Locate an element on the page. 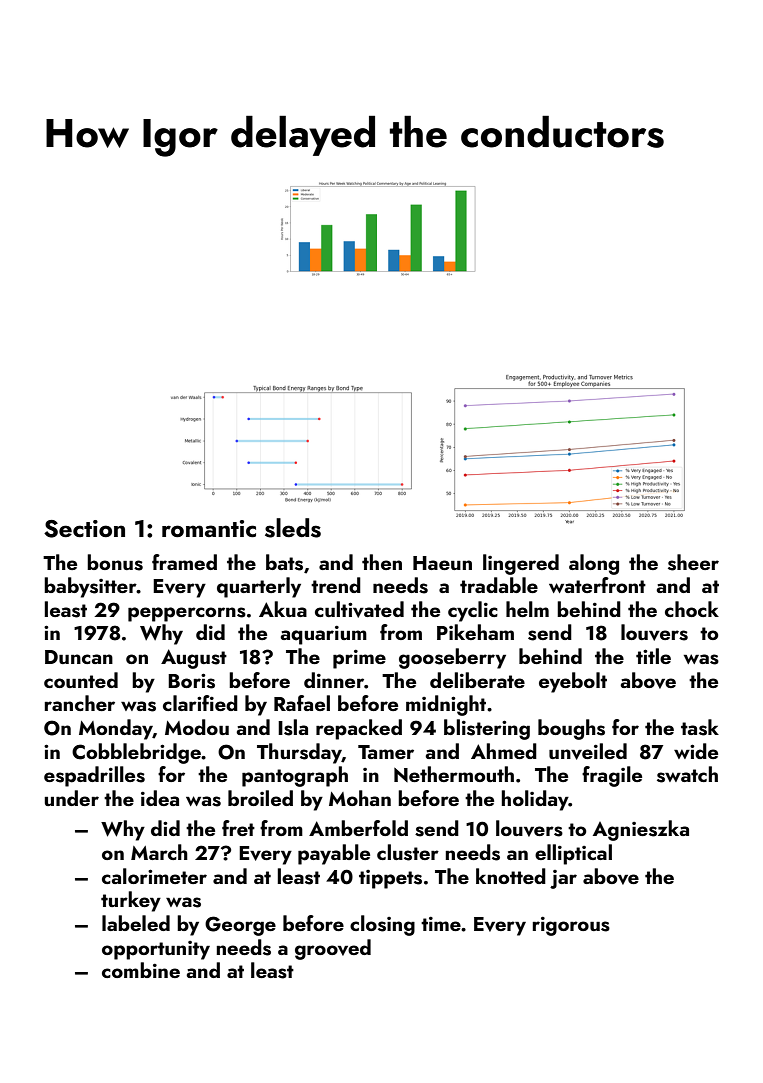  peppercorns is located at coordinates (187, 614).
